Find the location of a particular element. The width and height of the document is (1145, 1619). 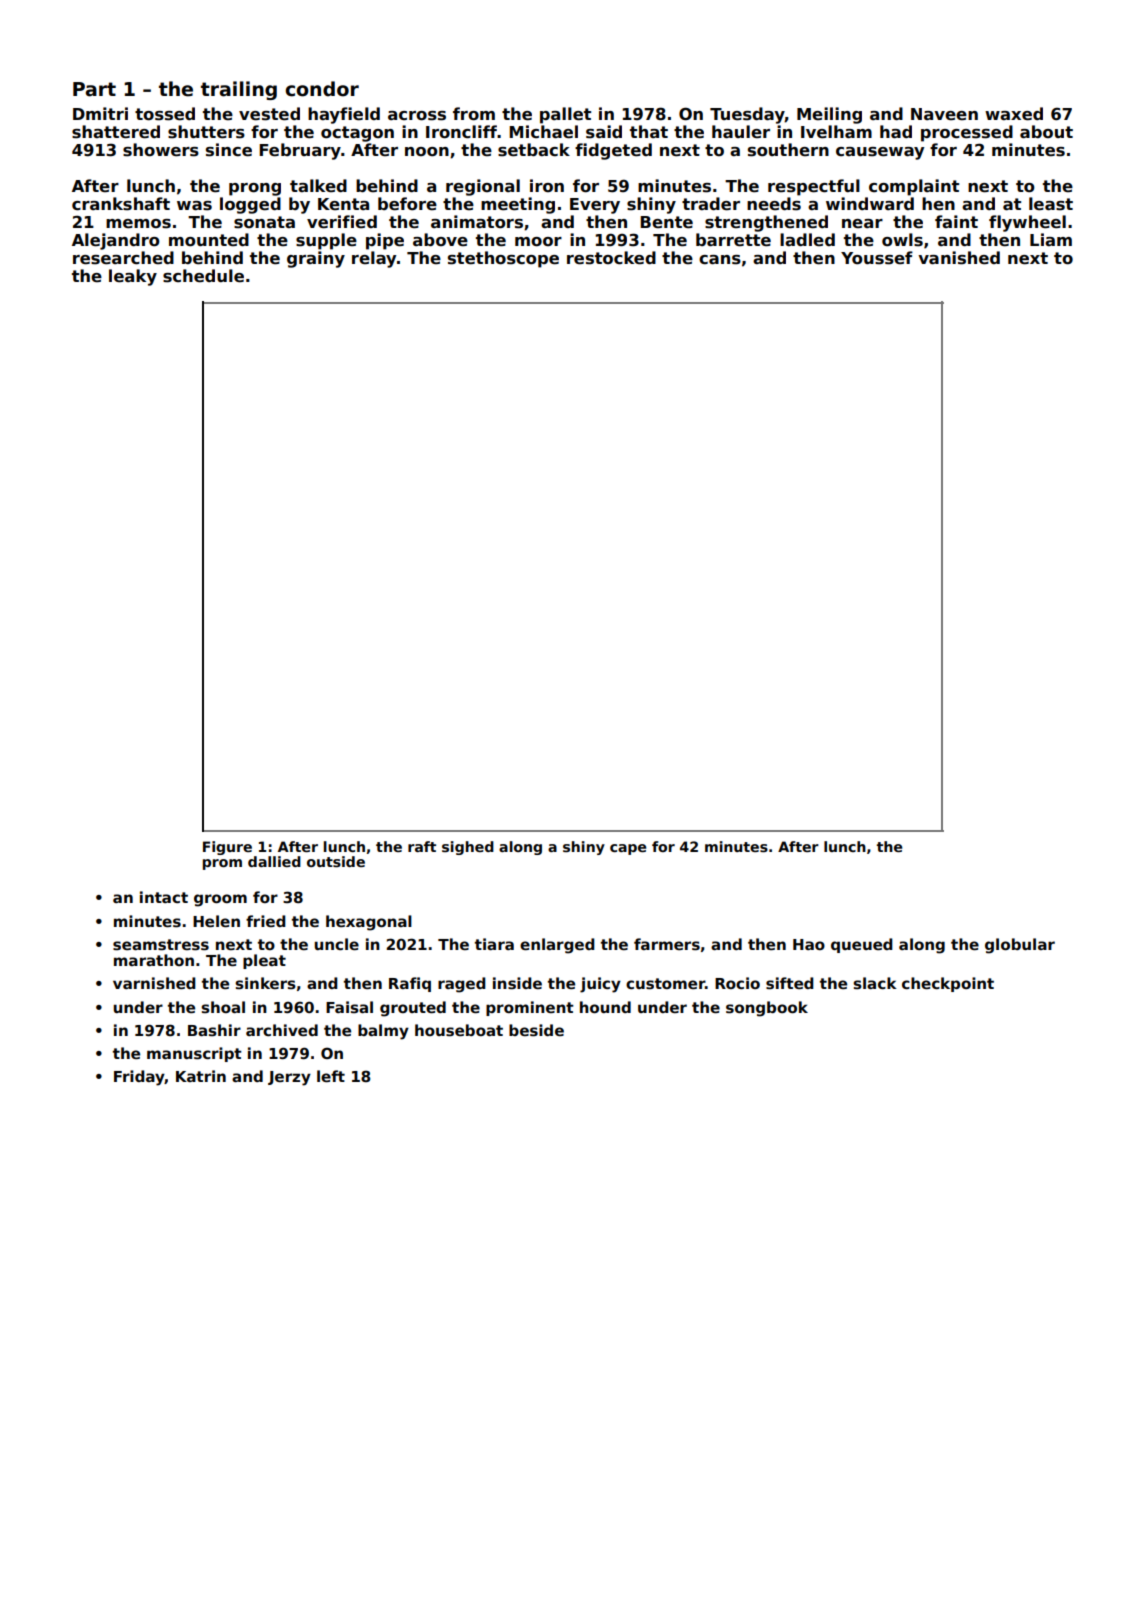

cape is located at coordinates (628, 849).
